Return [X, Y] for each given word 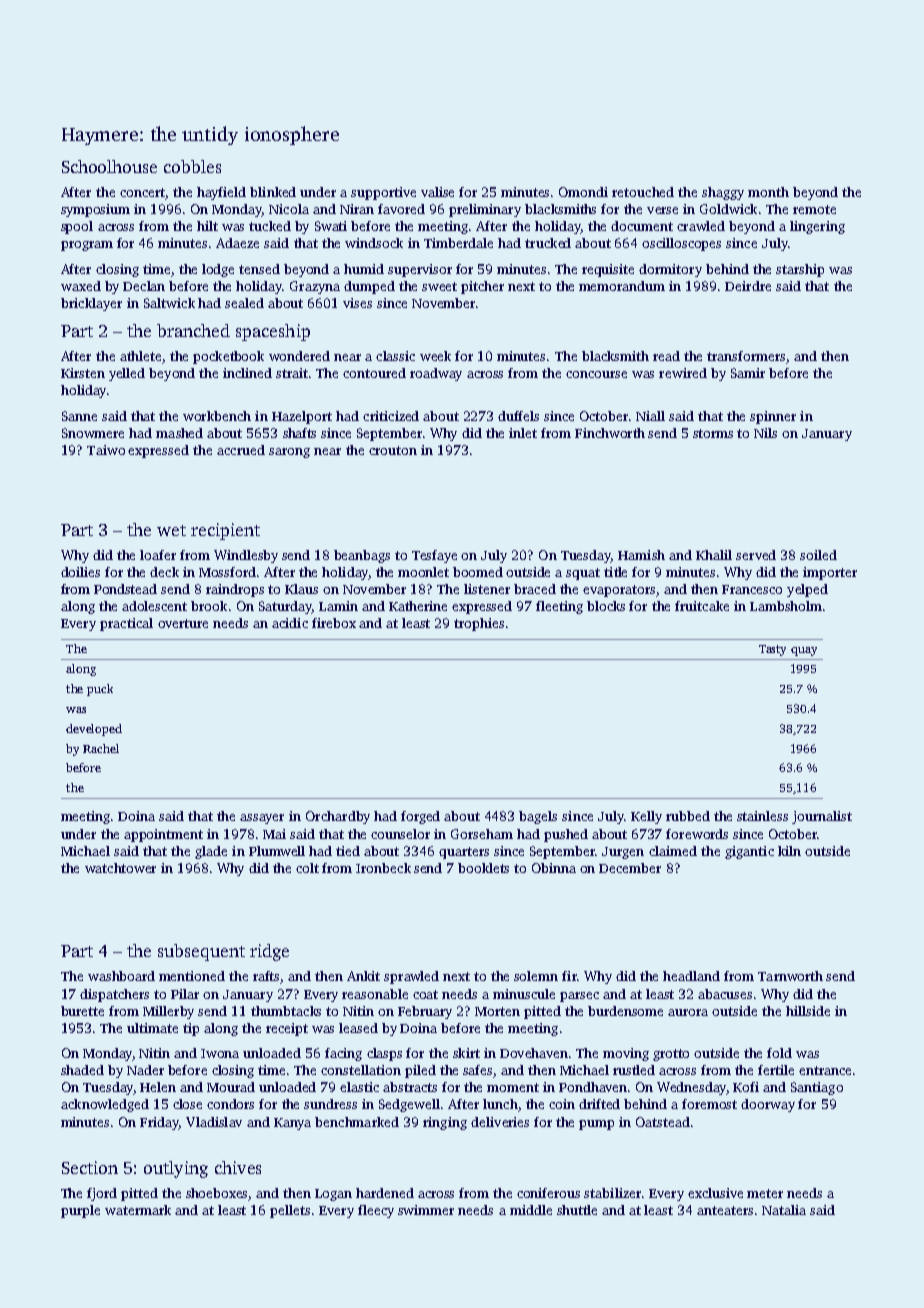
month [768, 192]
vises [357, 303]
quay [804, 651]
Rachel [101, 748]
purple [80, 1211]
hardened [385, 1193]
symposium [95, 210]
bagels [538, 817]
